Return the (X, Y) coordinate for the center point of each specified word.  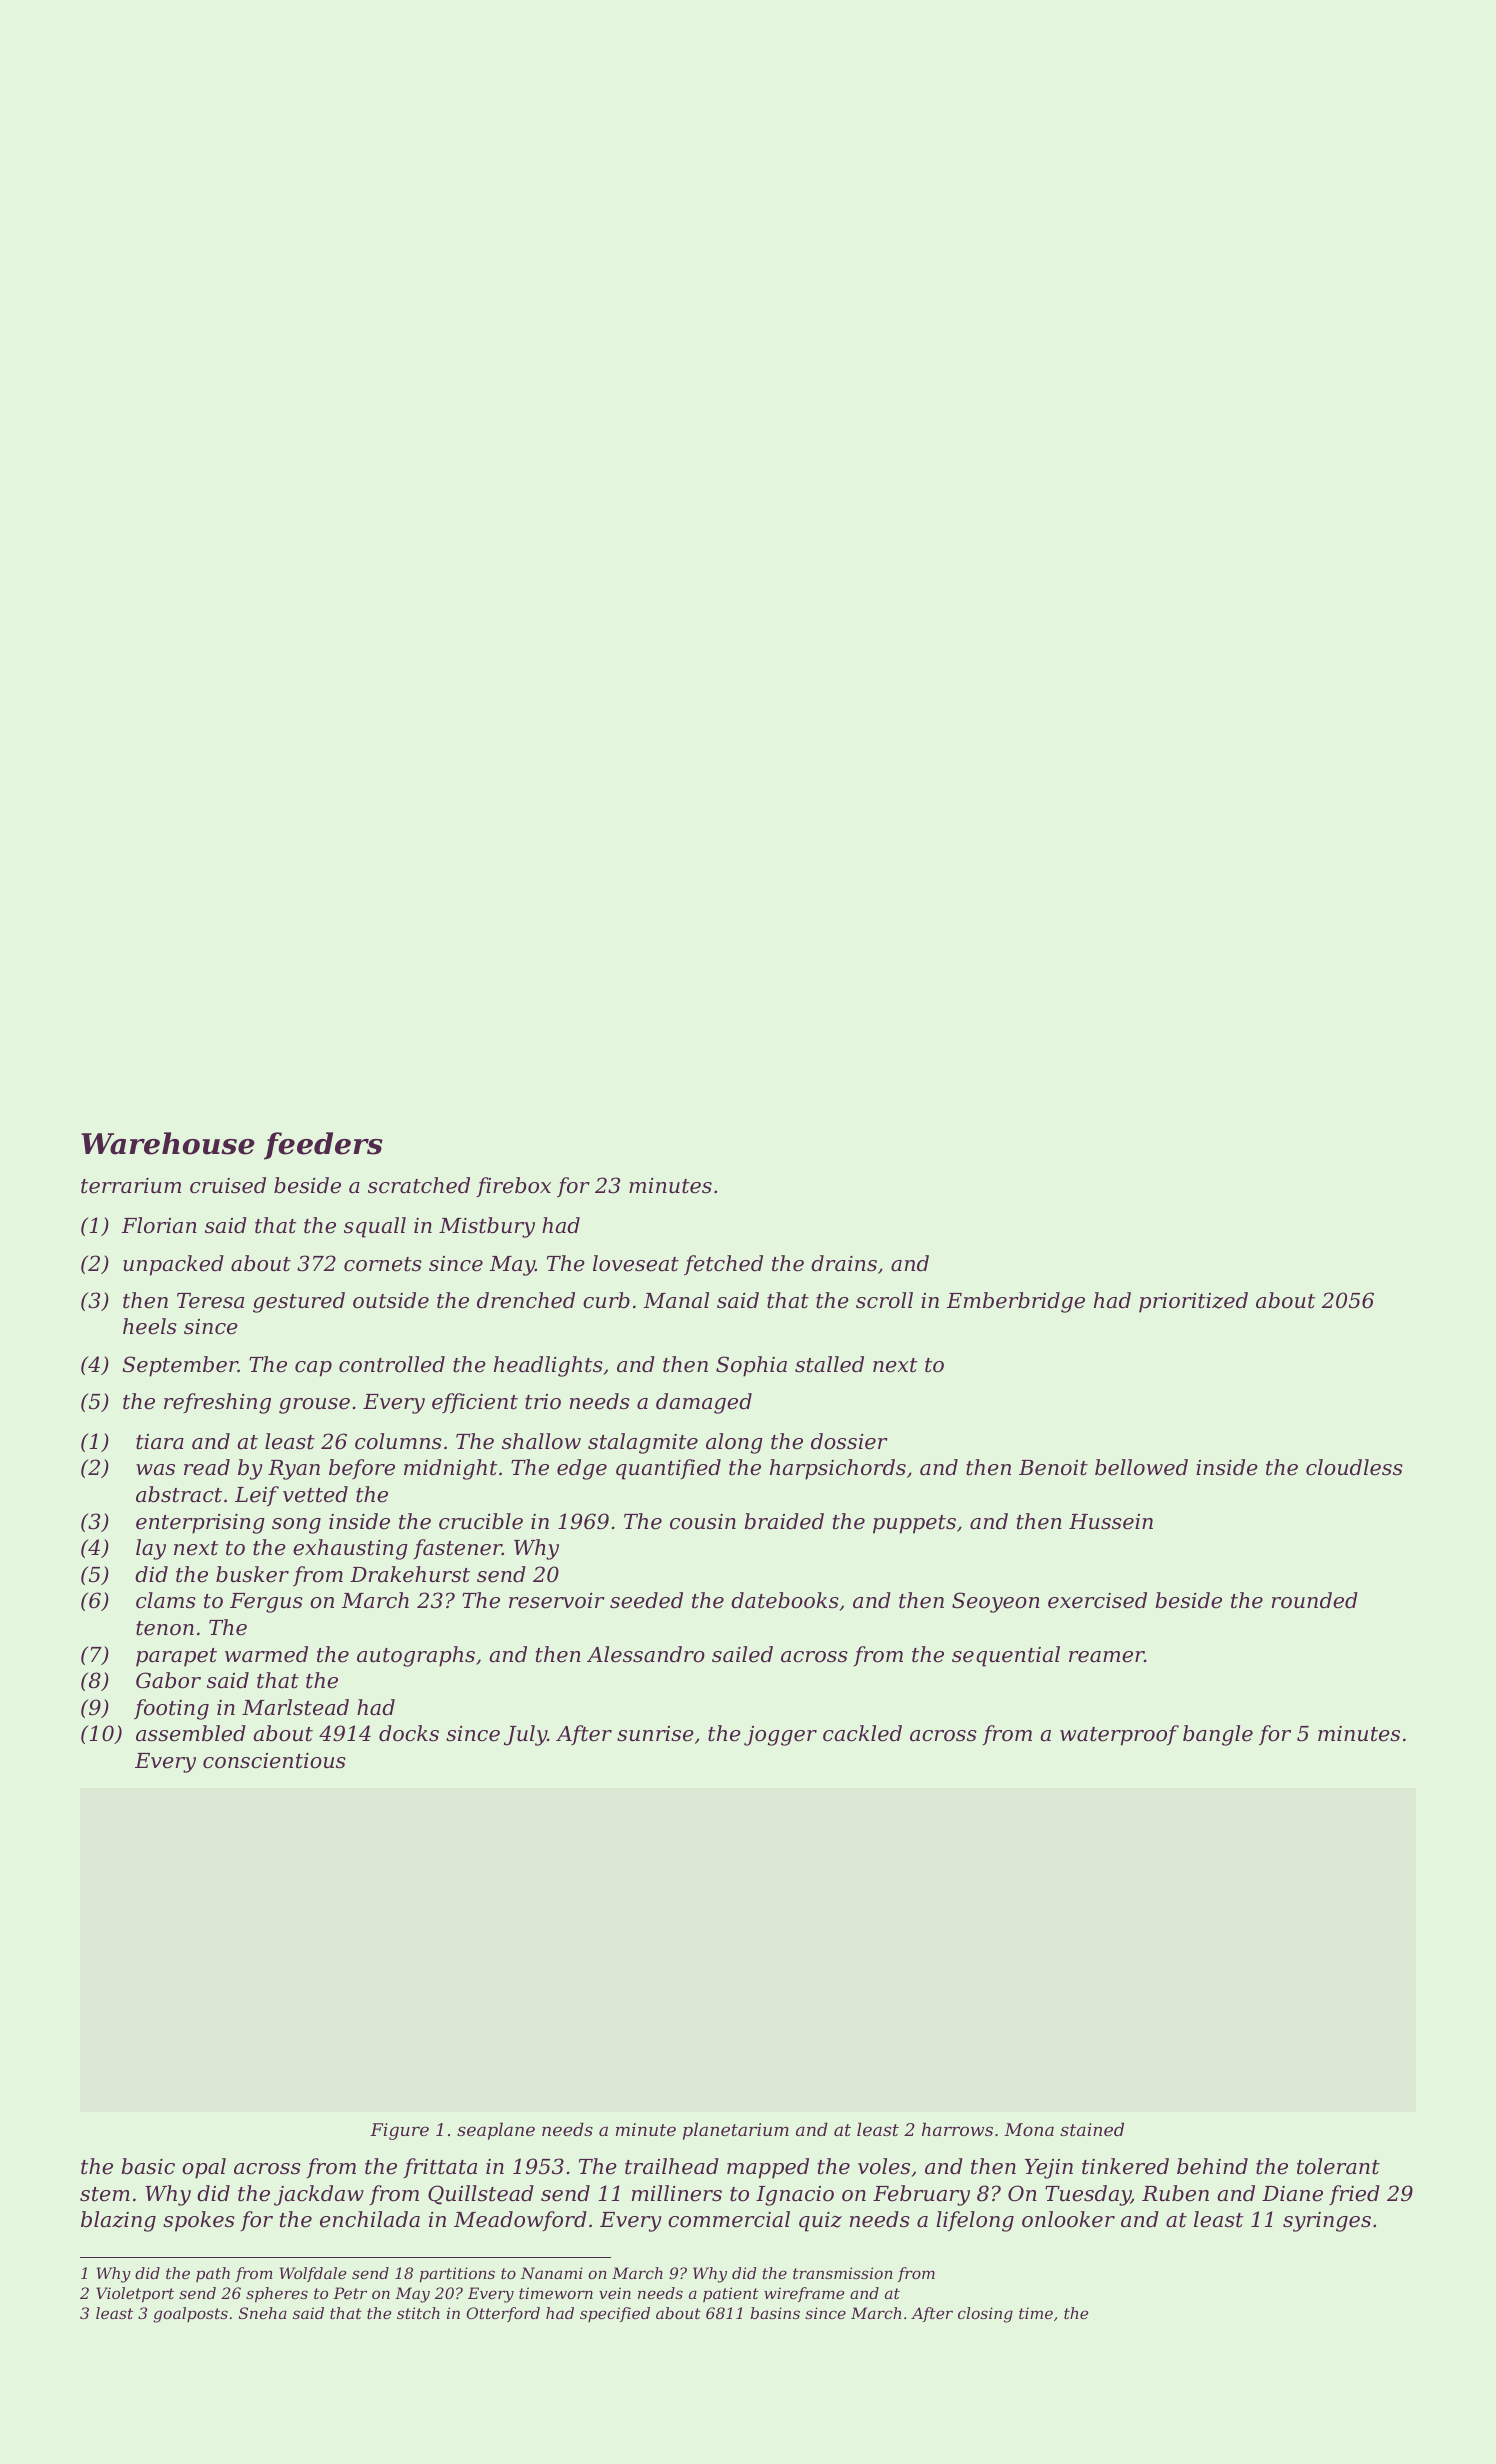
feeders (323, 1146)
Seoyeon (996, 1602)
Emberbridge (1016, 1302)
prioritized (1193, 1302)
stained (1092, 2129)
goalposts (190, 2315)
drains (844, 1263)
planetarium (736, 2131)
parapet (176, 1657)
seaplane (496, 2131)
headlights (548, 1366)
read (207, 1467)
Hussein (1111, 1522)
